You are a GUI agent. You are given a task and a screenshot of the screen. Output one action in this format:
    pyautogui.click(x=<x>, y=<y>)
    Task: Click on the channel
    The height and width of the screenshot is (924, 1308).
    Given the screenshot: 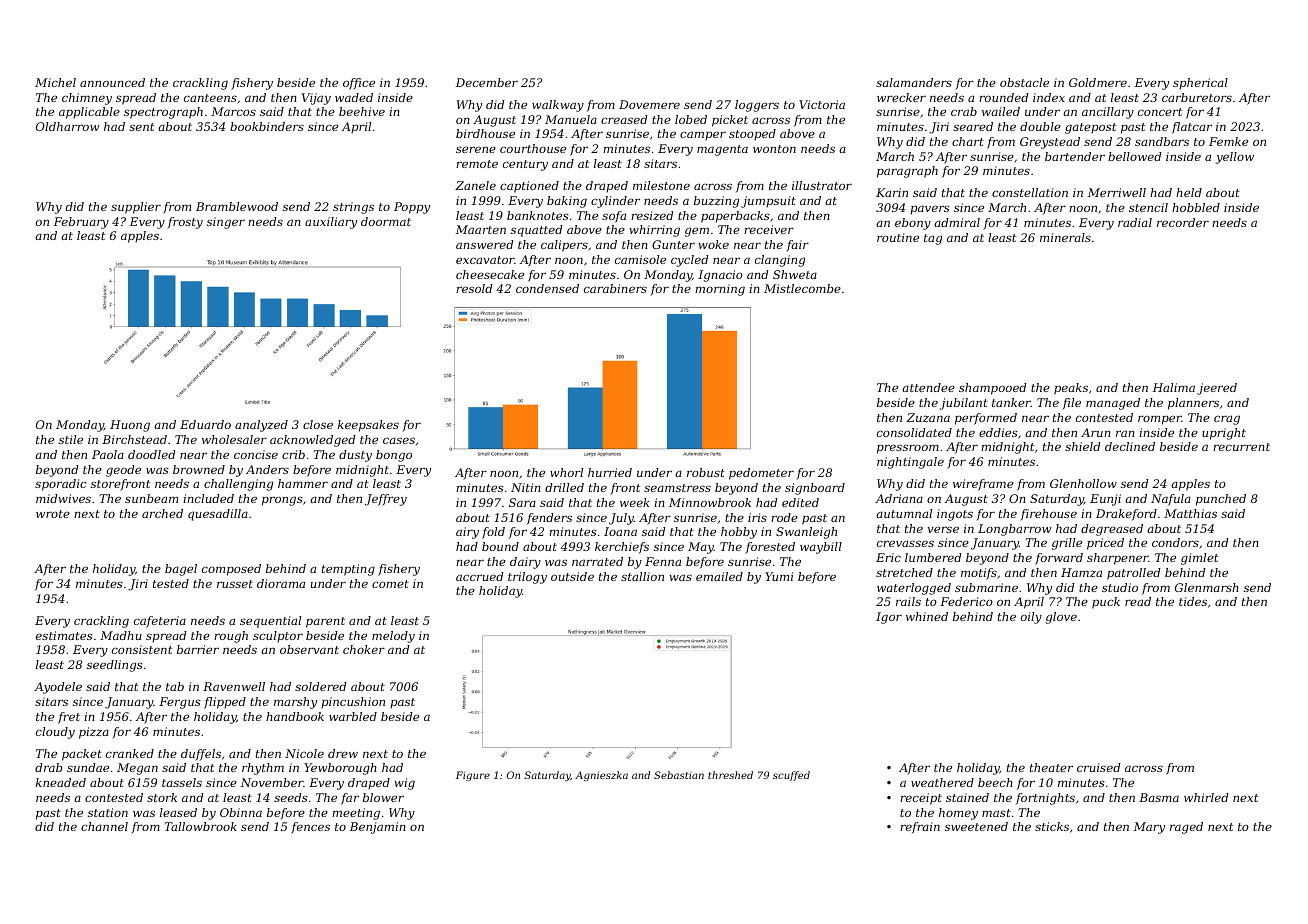 What is the action you would take?
    pyautogui.click(x=104, y=826)
